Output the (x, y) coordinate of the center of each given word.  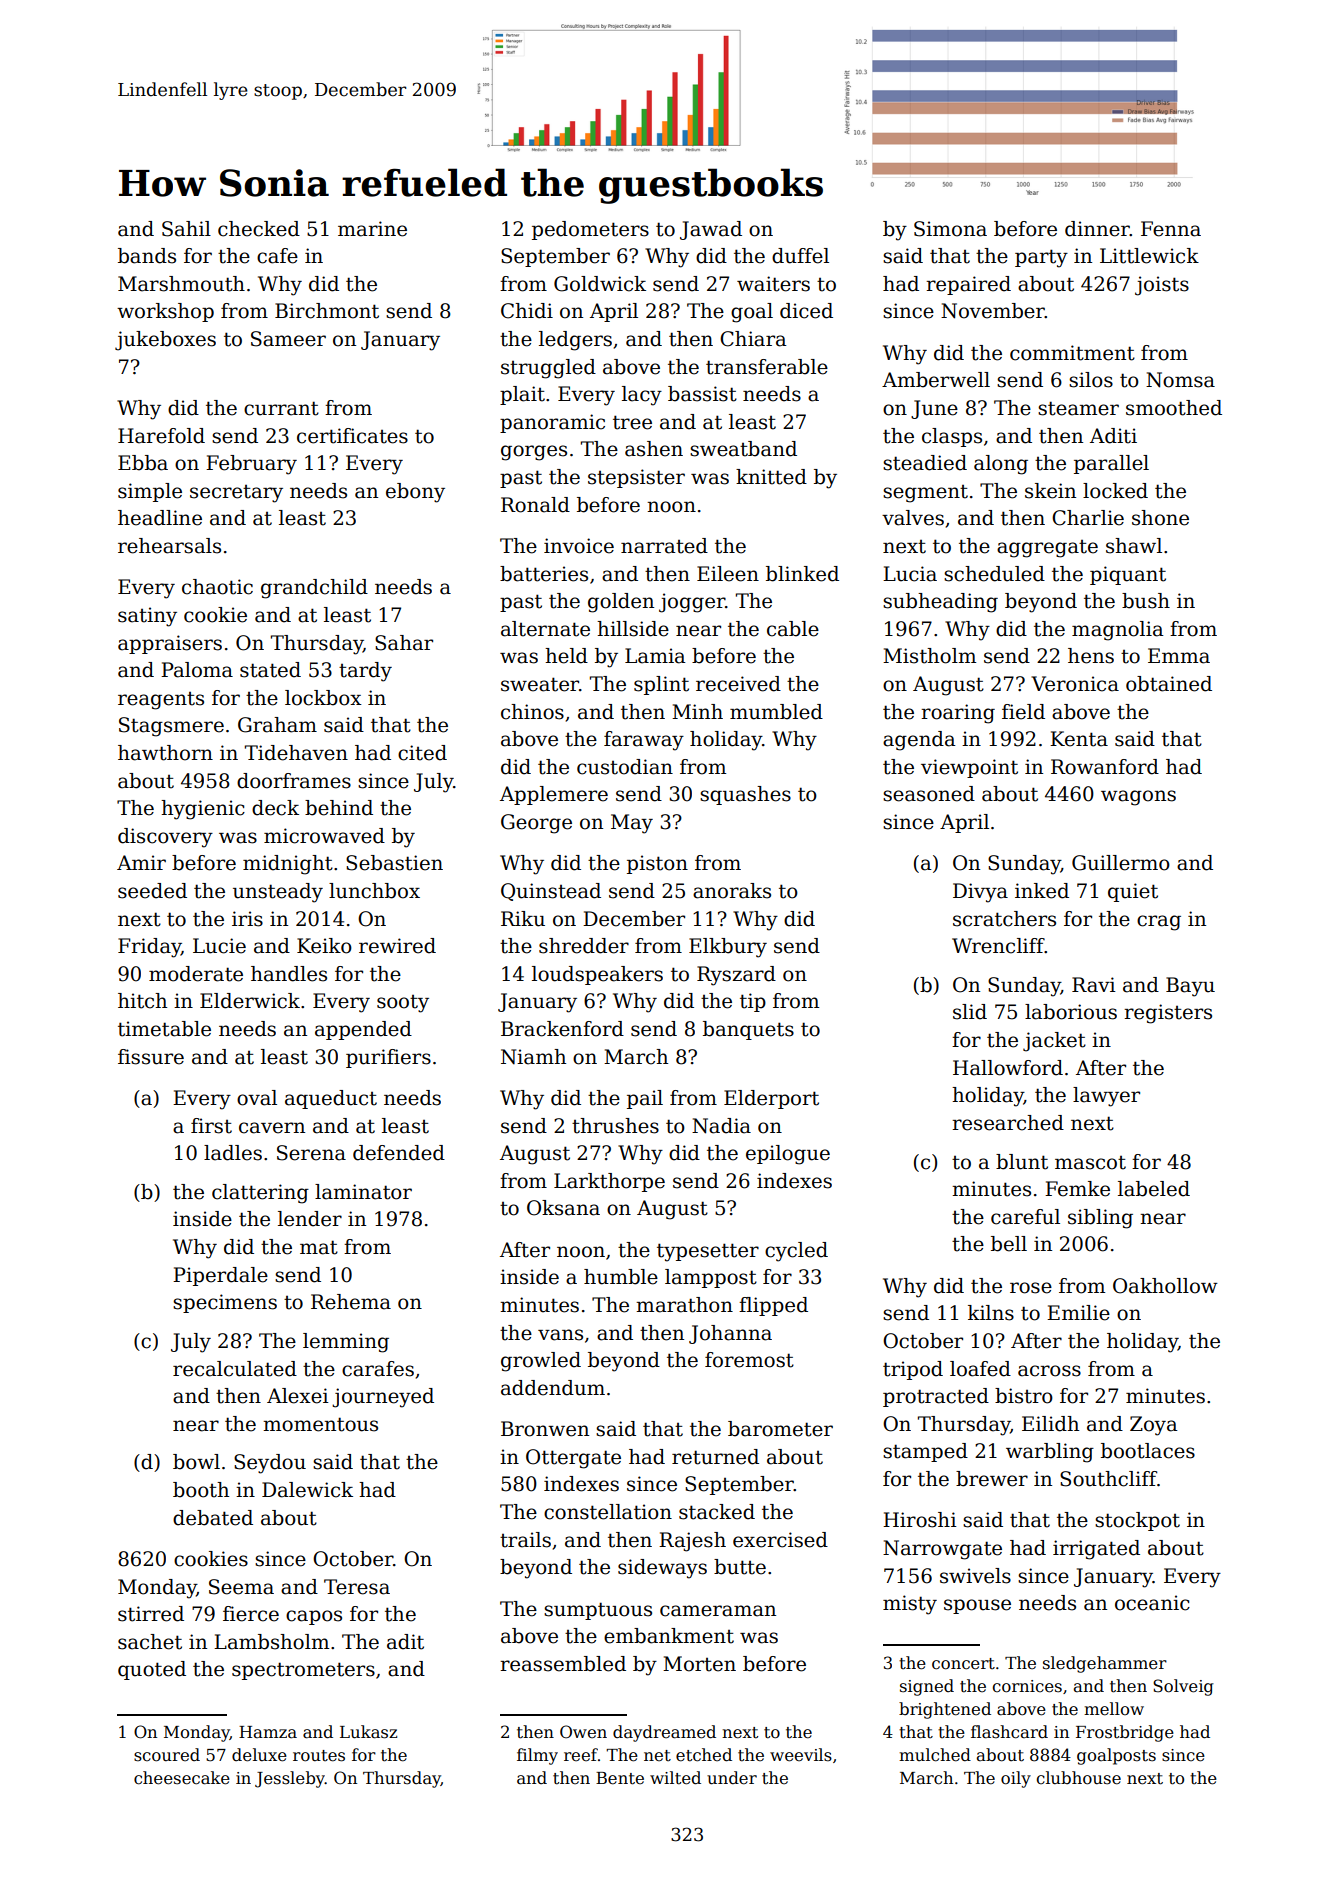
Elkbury (728, 948)
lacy (642, 396)
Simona (950, 229)
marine (372, 229)
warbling (1050, 1453)
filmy (537, 1756)
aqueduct (331, 1099)
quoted (152, 1670)
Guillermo (1121, 863)
